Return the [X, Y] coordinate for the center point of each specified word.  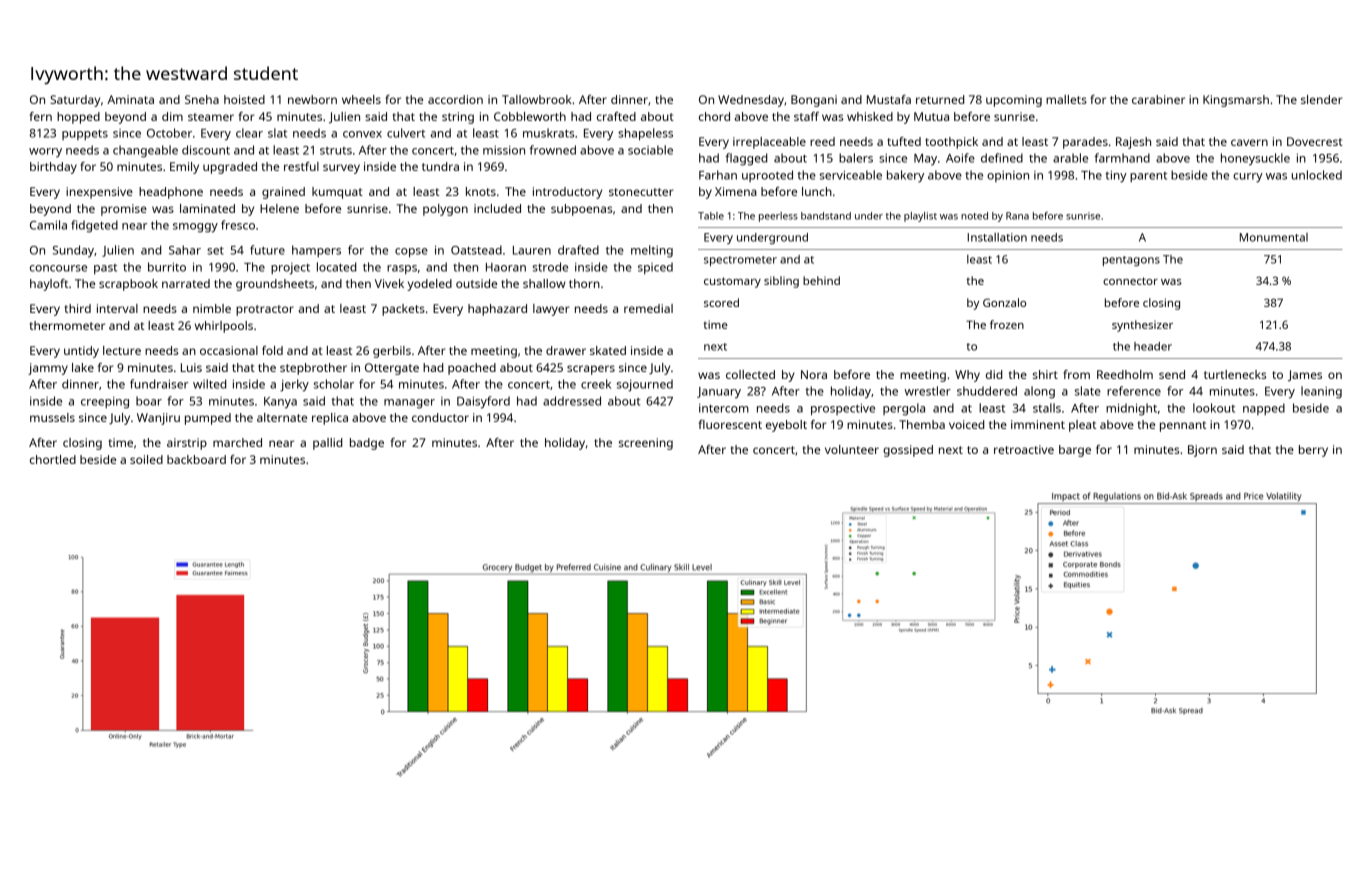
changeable [145, 151]
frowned [552, 150]
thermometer [67, 325]
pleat [1082, 426]
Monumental [1274, 237]
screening [646, 444]
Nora [814, 374]
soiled [146, 459]
